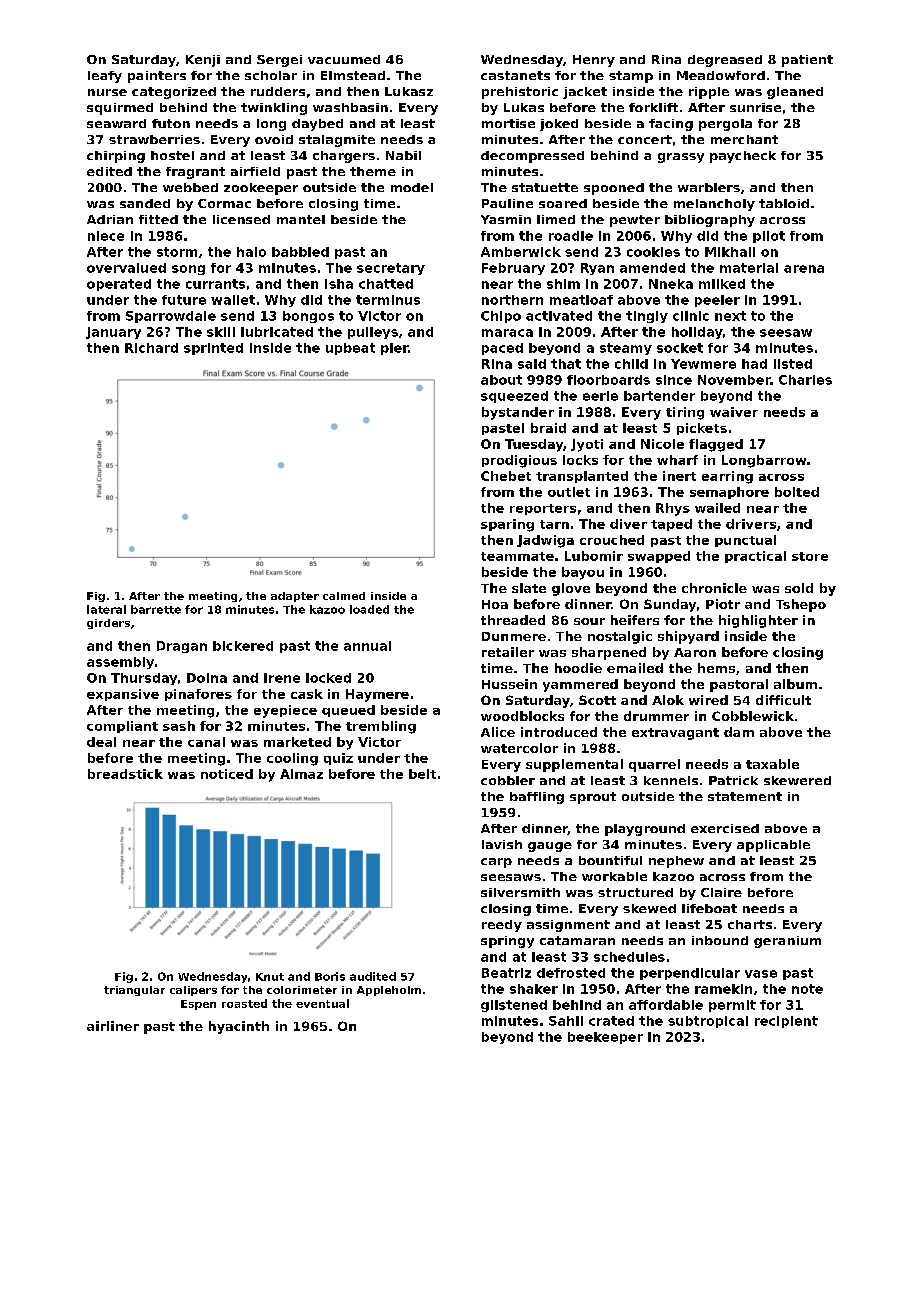 The width and height of the screenshot is (924, 1308). What do you see at coordinates (151, 348) in the screenshot?
I see `Richard` at bounding box center [151, 348].
